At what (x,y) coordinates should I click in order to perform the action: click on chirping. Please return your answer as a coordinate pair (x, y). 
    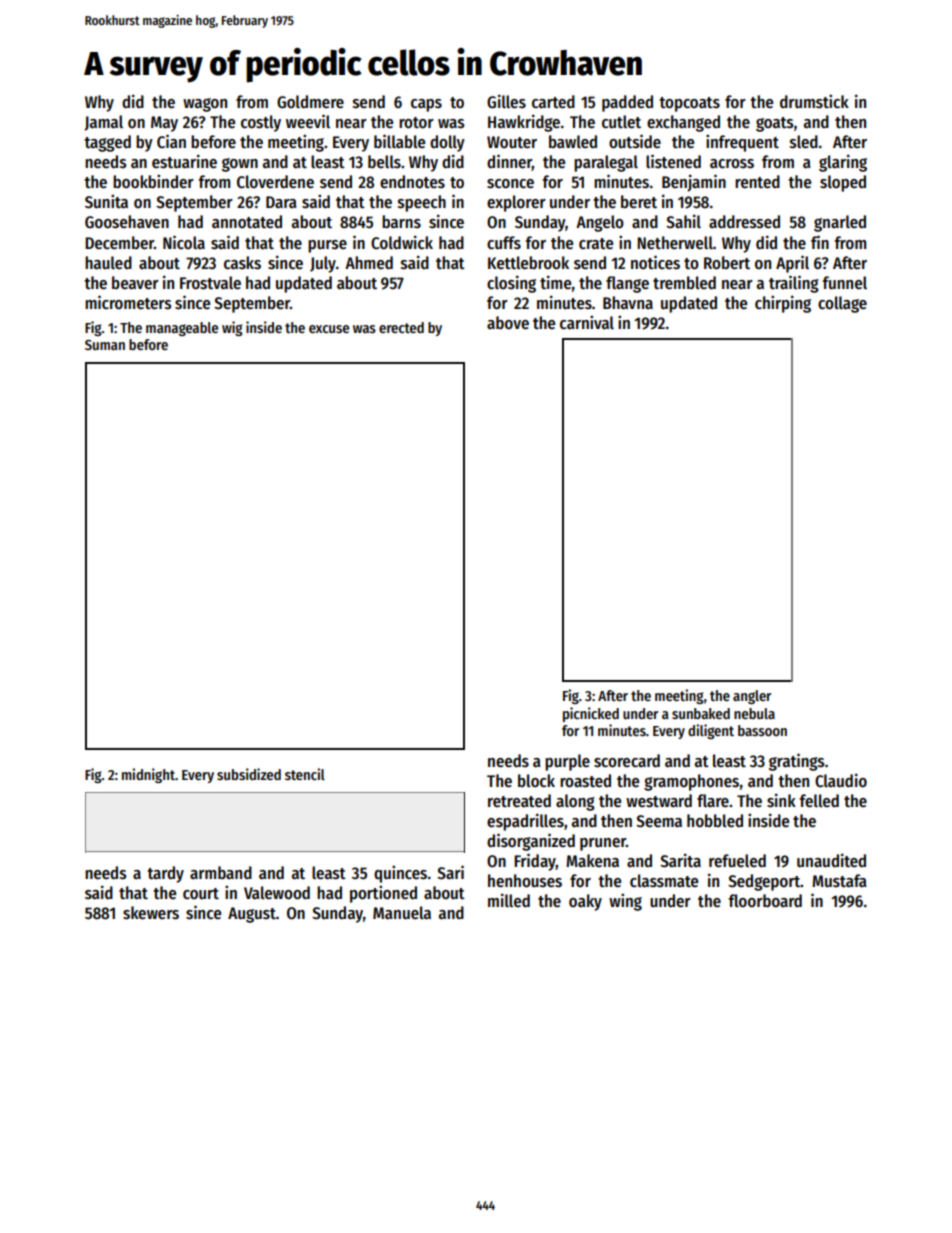
    Looking at the image, I should click on (783, 304).
